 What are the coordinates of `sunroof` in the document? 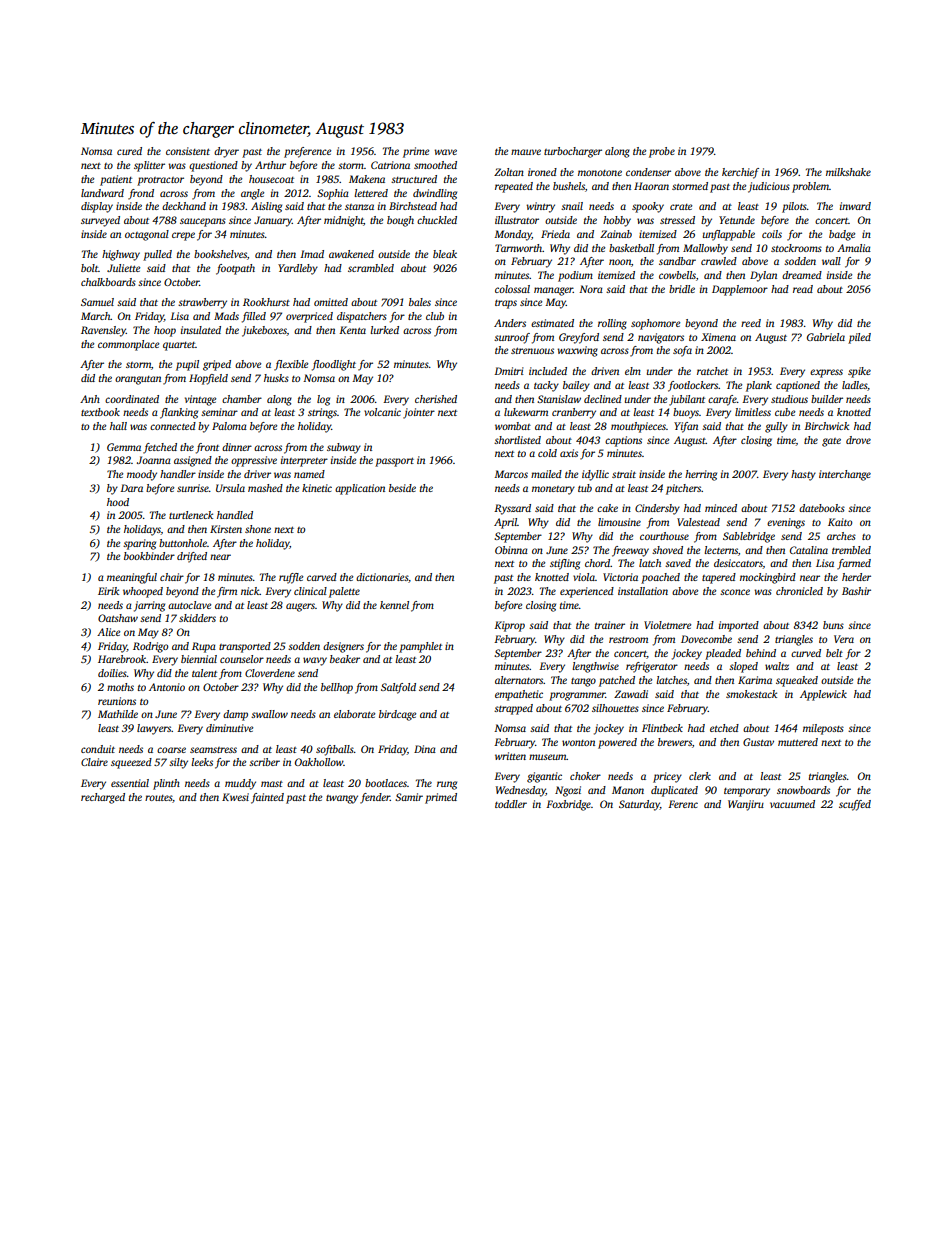 It's located at (512, 338).
